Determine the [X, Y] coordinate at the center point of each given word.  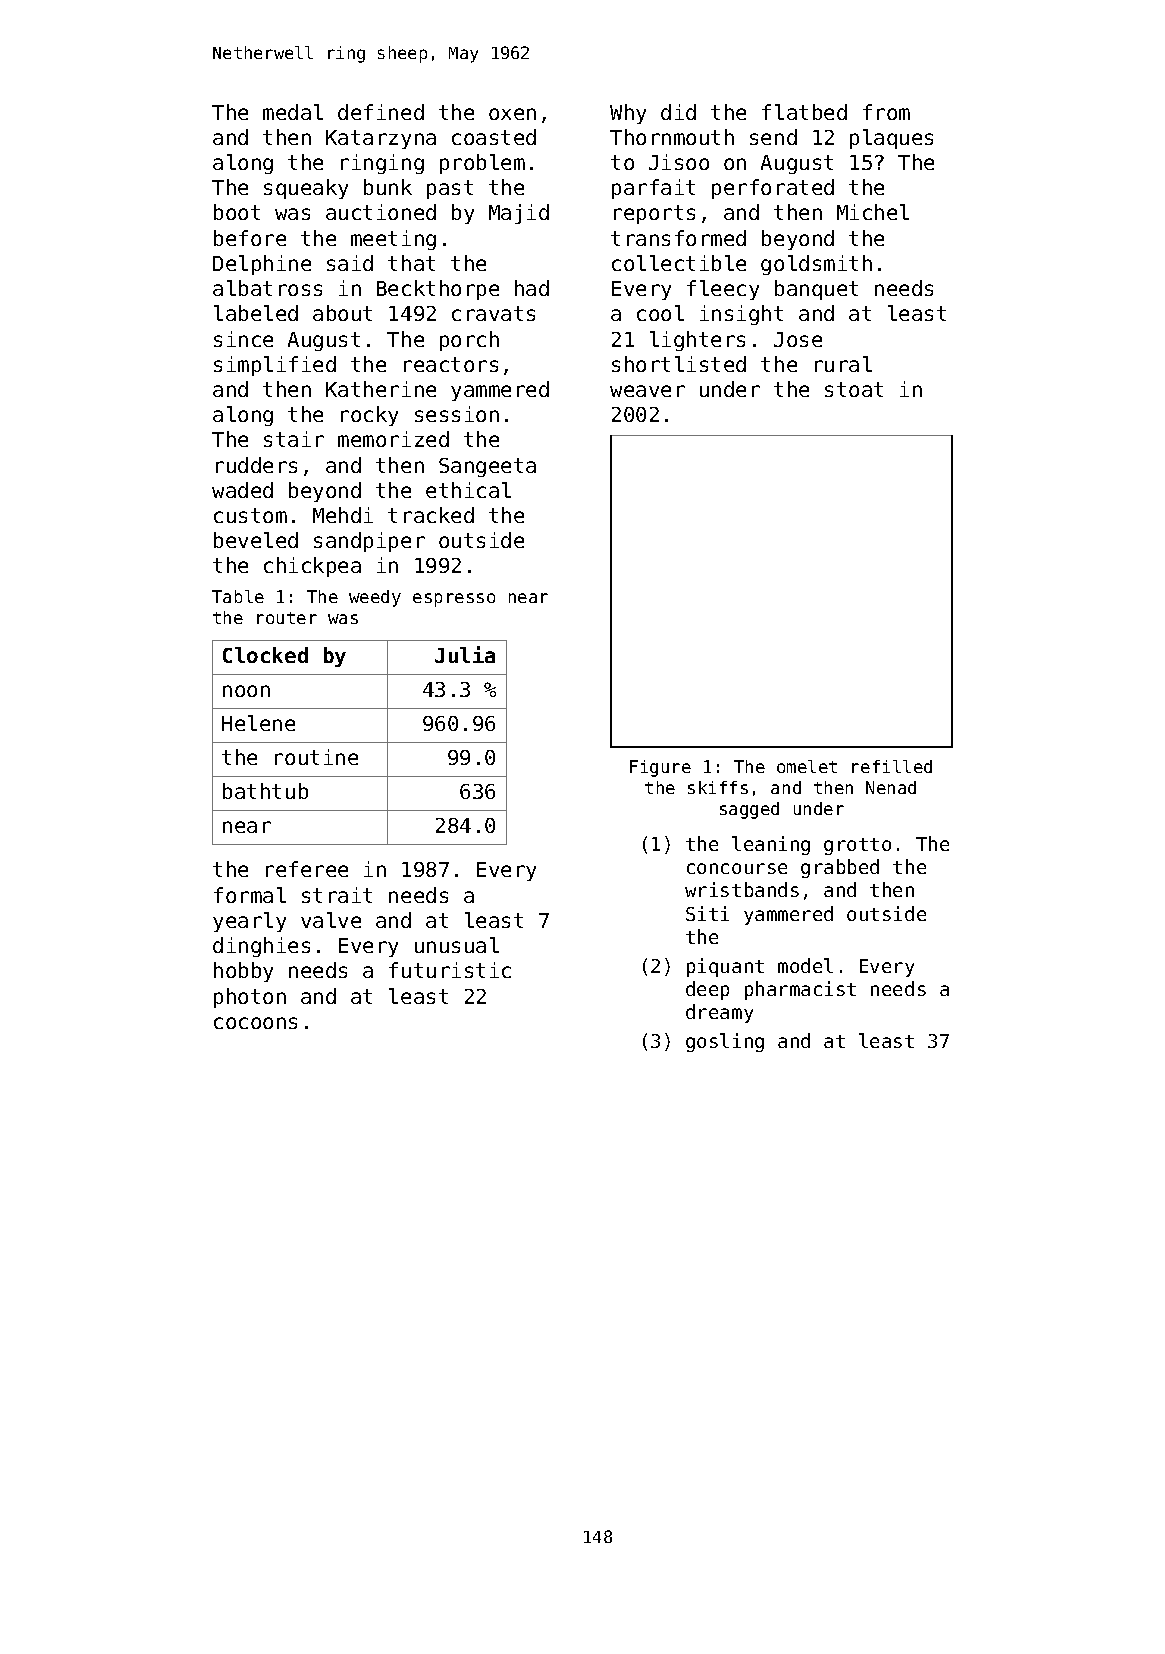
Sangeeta [487, 467]
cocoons [255, 1023]
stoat [854, 389]
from [886, 112]
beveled [256, 540]
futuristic [450, 970]
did [678, 112]
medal [293, 112]
